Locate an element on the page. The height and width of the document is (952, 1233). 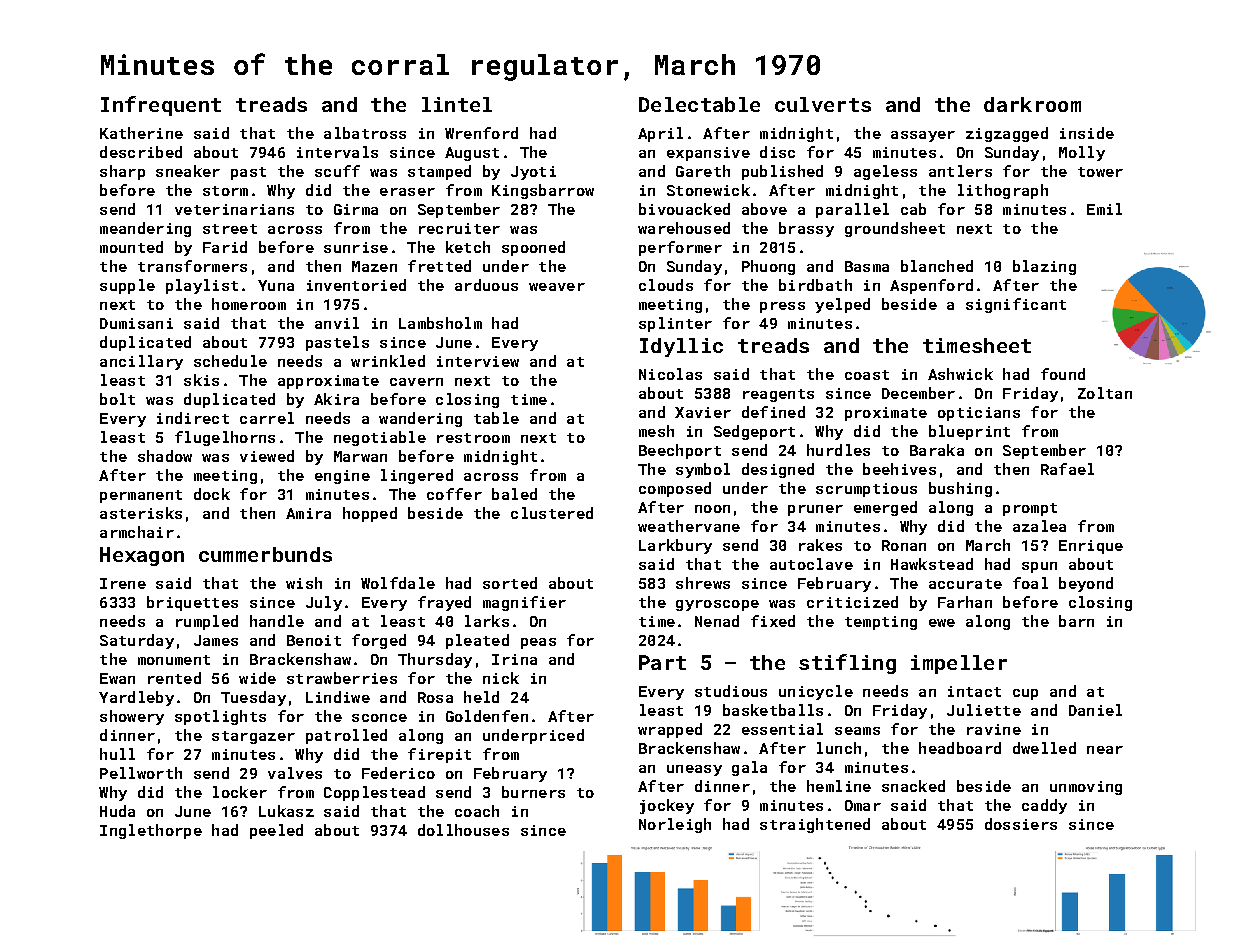
peeled is located at coordinates (276, 831).
